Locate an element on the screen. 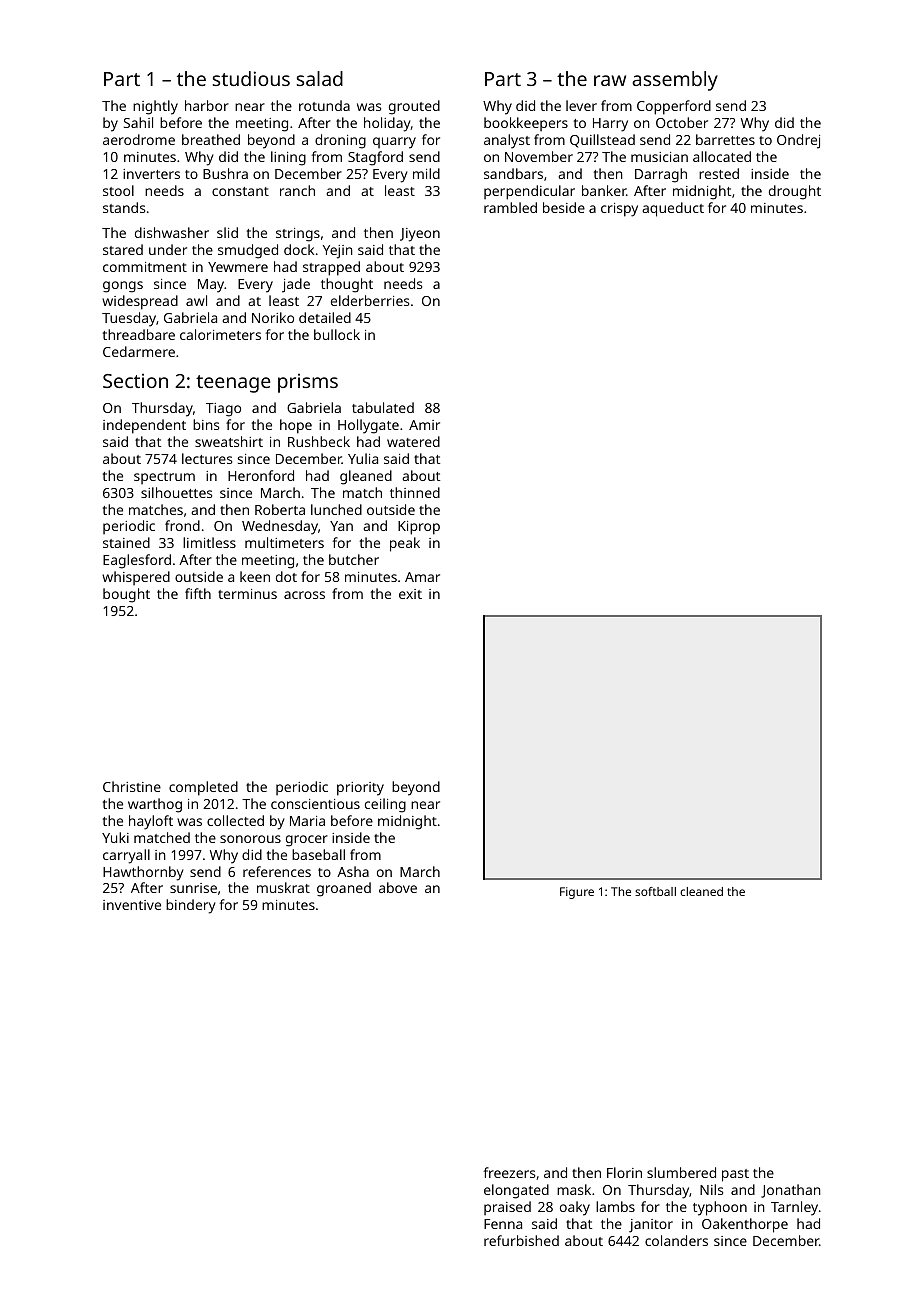 This screenshot has width=924, height=1308. assembly is located at coordinates (675, 81).
